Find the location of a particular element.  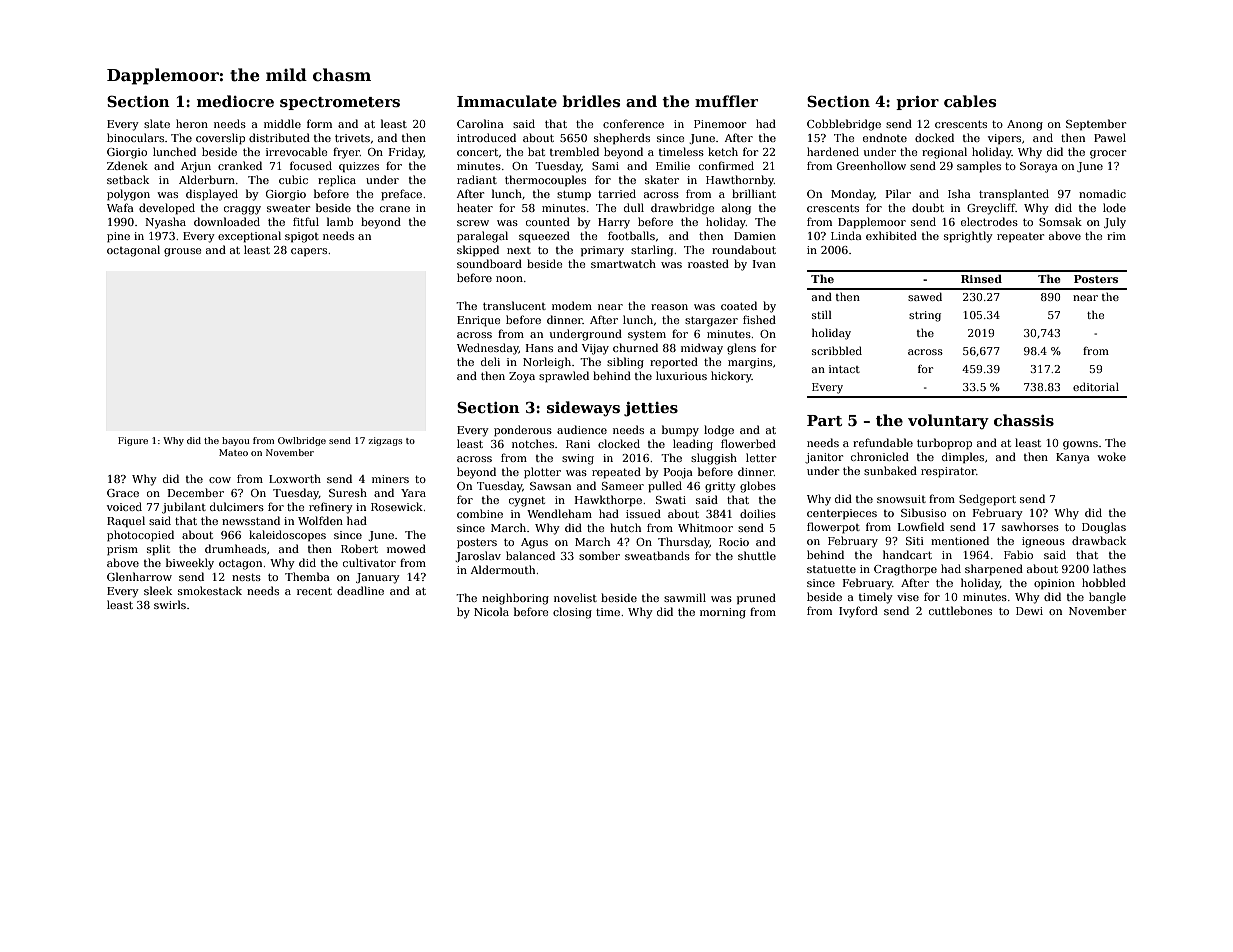

Rinsed is located at coordinates (981, 278).
